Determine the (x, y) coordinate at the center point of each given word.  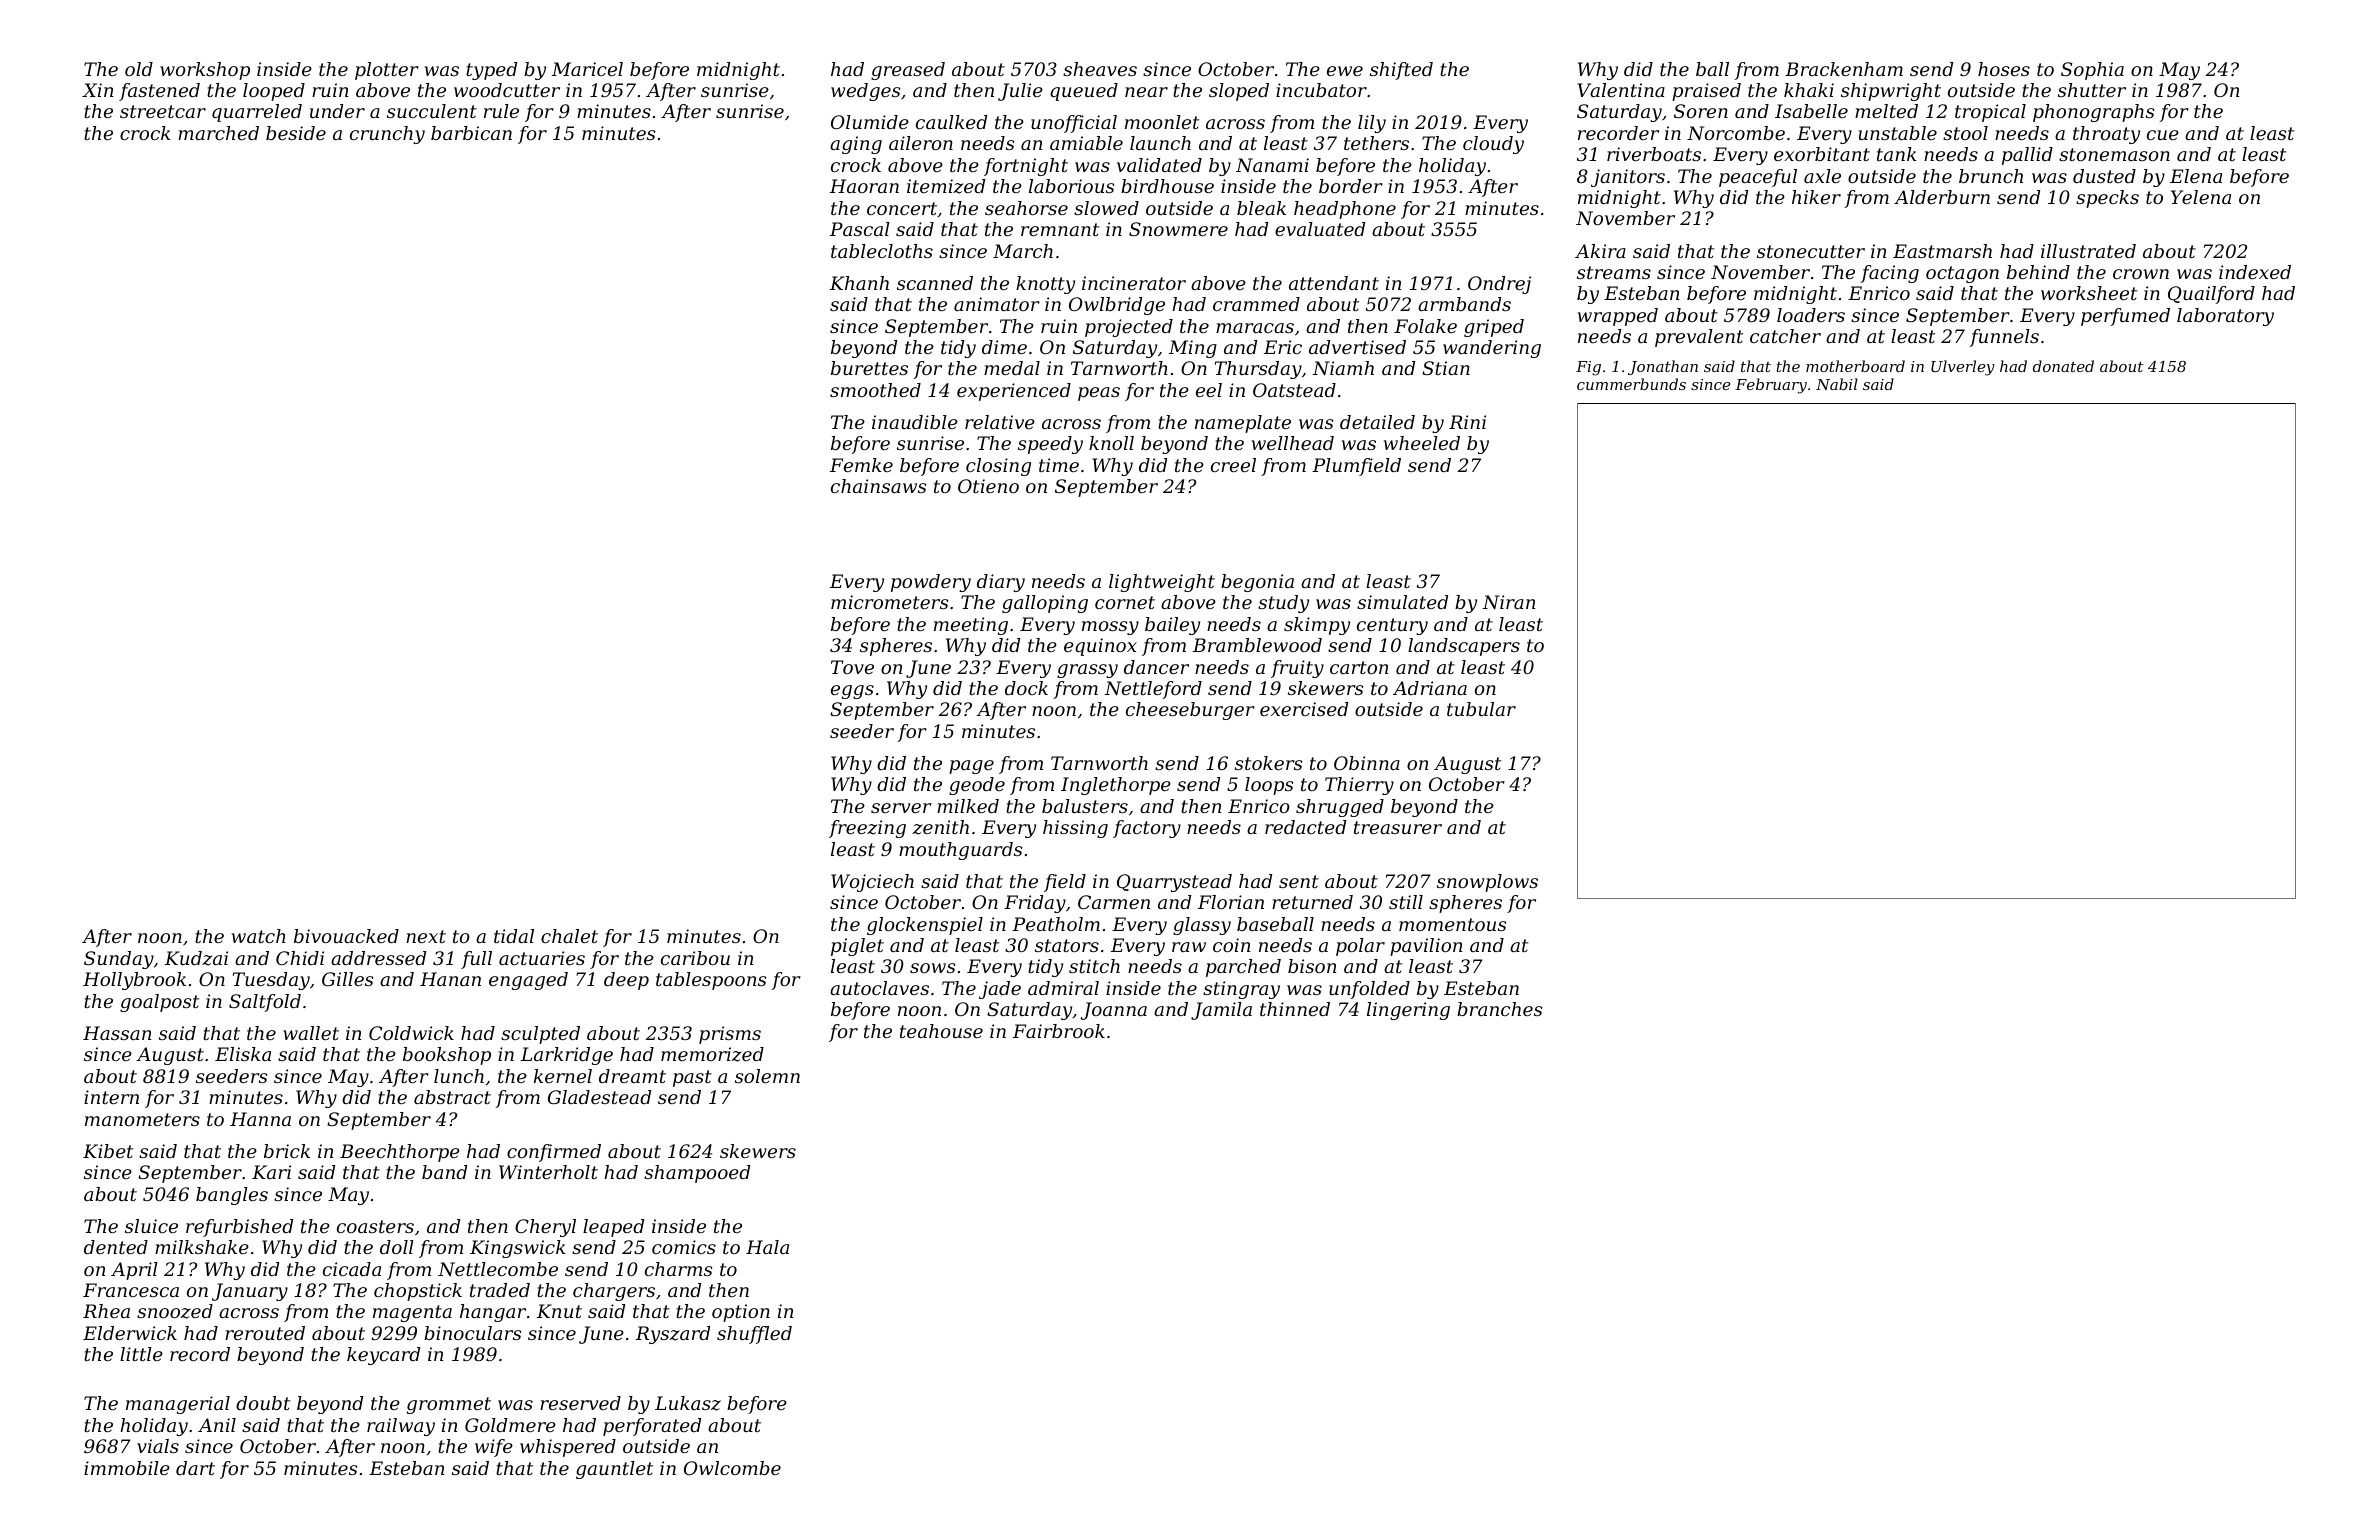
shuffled (754, 1335)
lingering (1408, 1011)
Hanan (450, 979)
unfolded (1369, 990)
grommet (449, 1405)
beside (296, 133)
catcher (1785, 336)
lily (1372, 124)
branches (1499, 1009)
